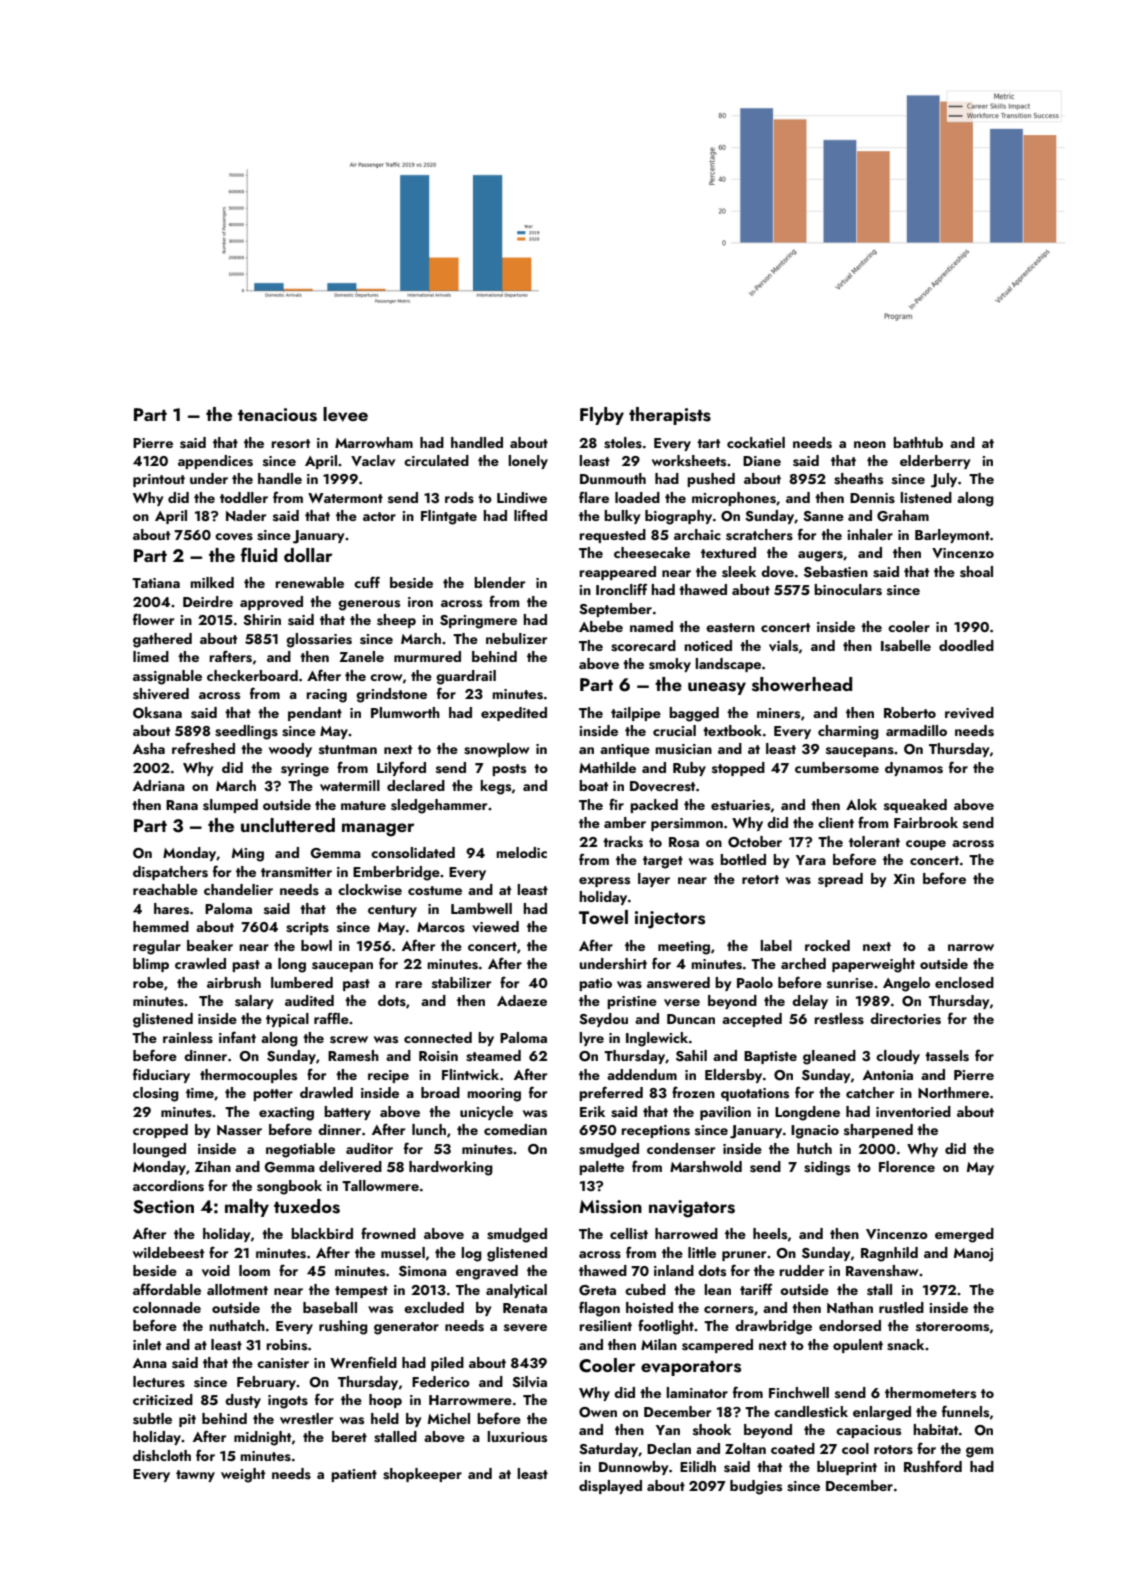 This screenshot has width=1127, height=1594. What do you see at coordinates (682, 1003) in the screenshot?
I see `verse` at bounding box center [682, 1003].
